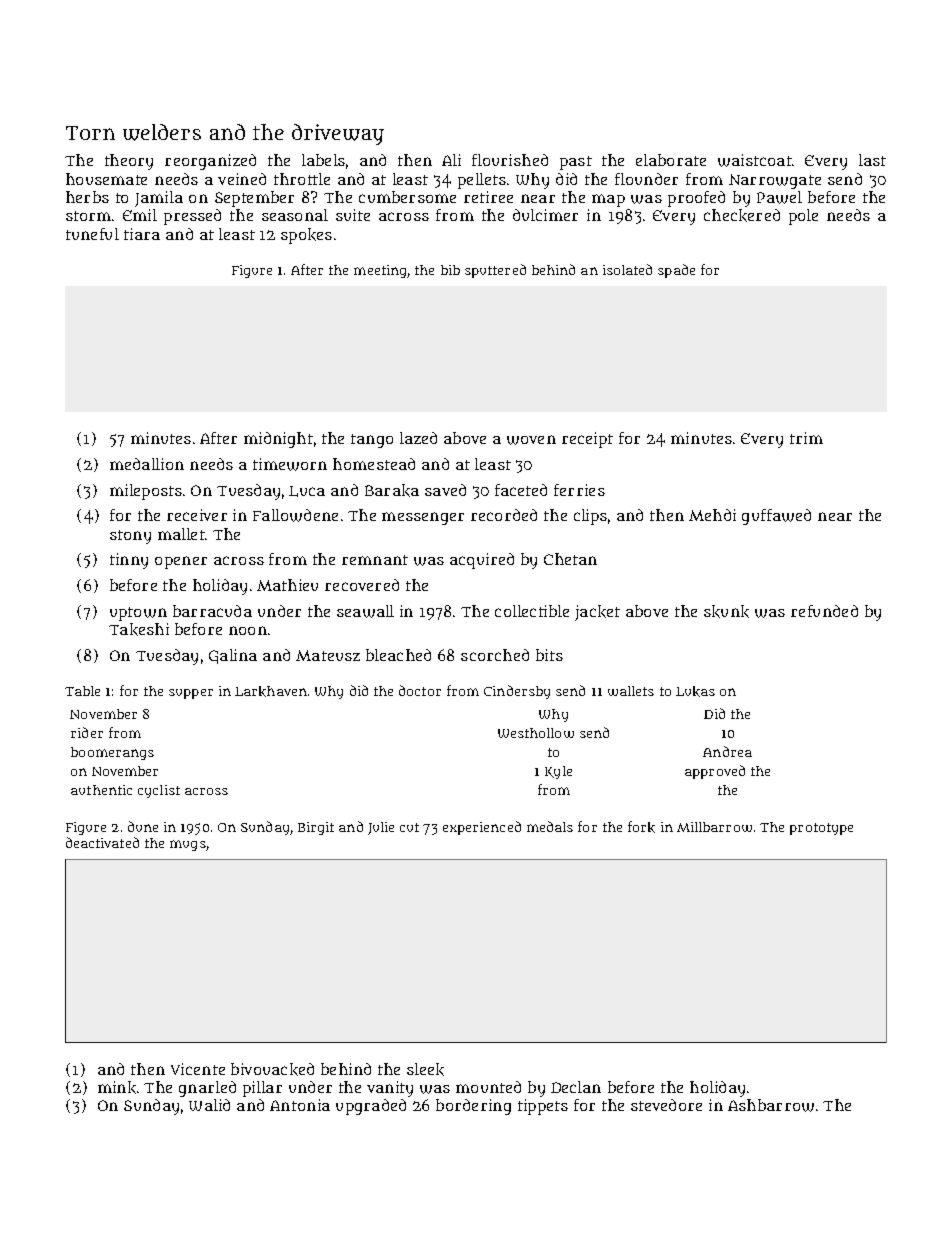 The image size is (952, 1233). Describe the element at coordinates (726, 611) in the page. I see `skunk` at that location.
